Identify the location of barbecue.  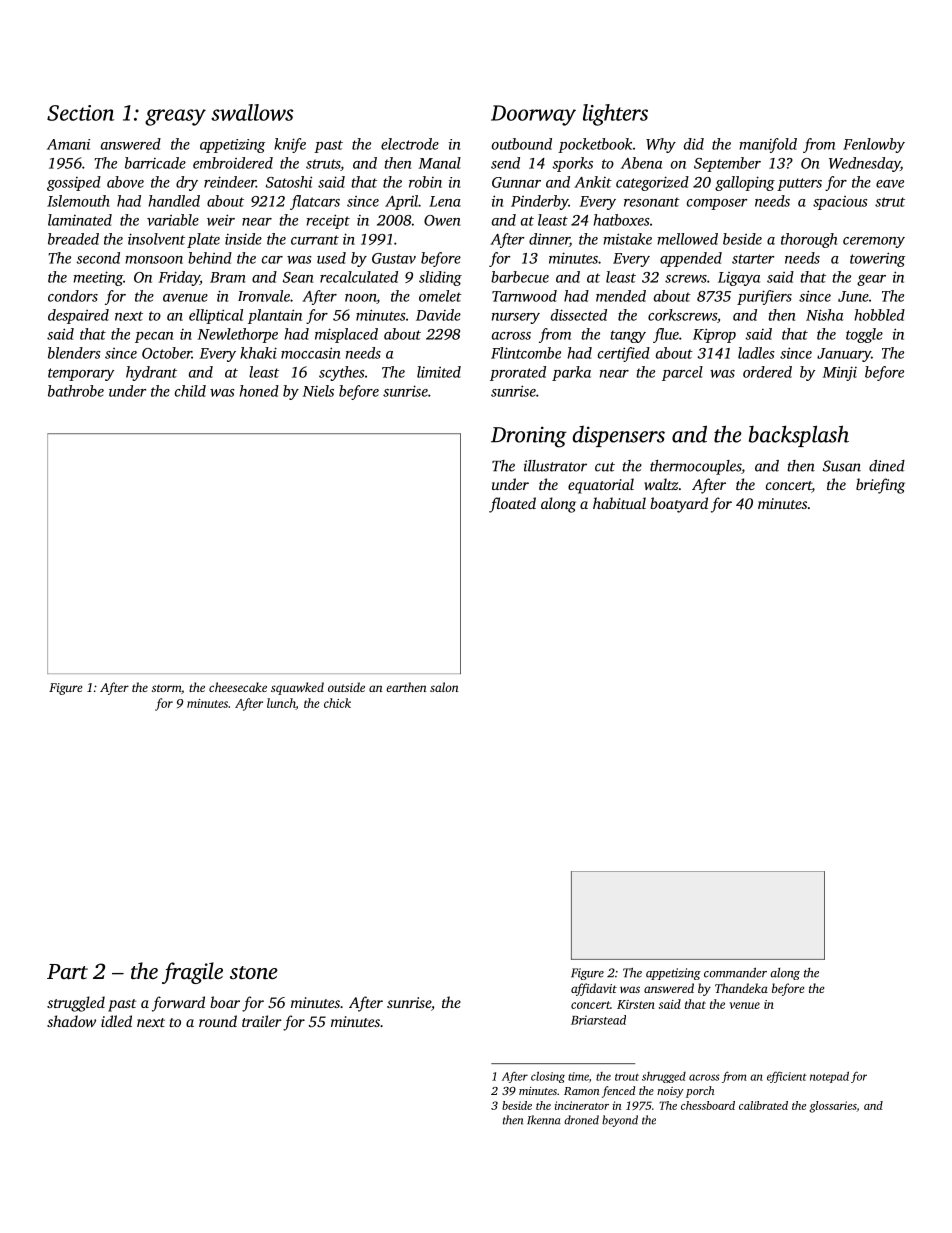
(520, 277).
